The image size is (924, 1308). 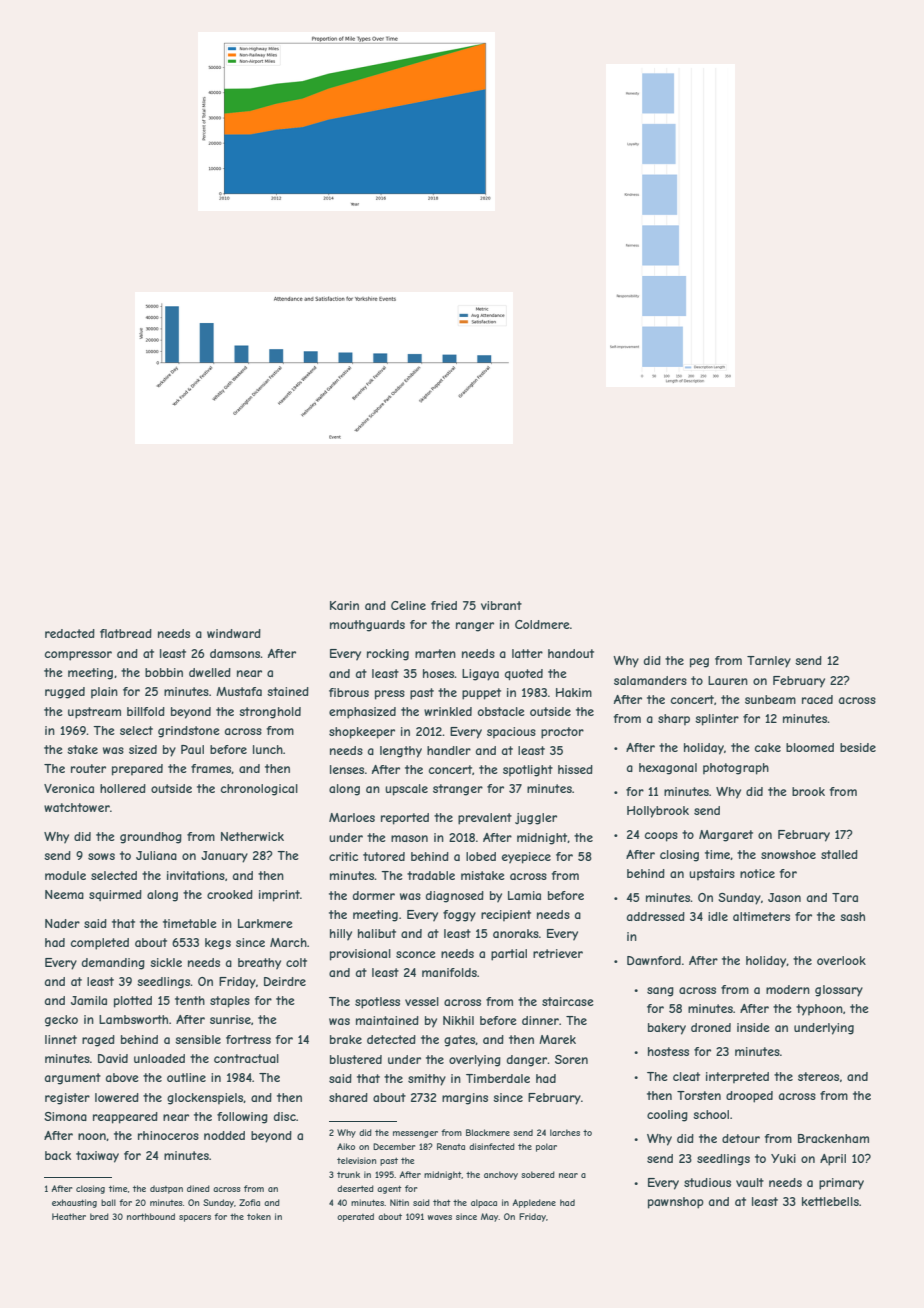 I want to click on groundhog, so click(x=151, y=838).
